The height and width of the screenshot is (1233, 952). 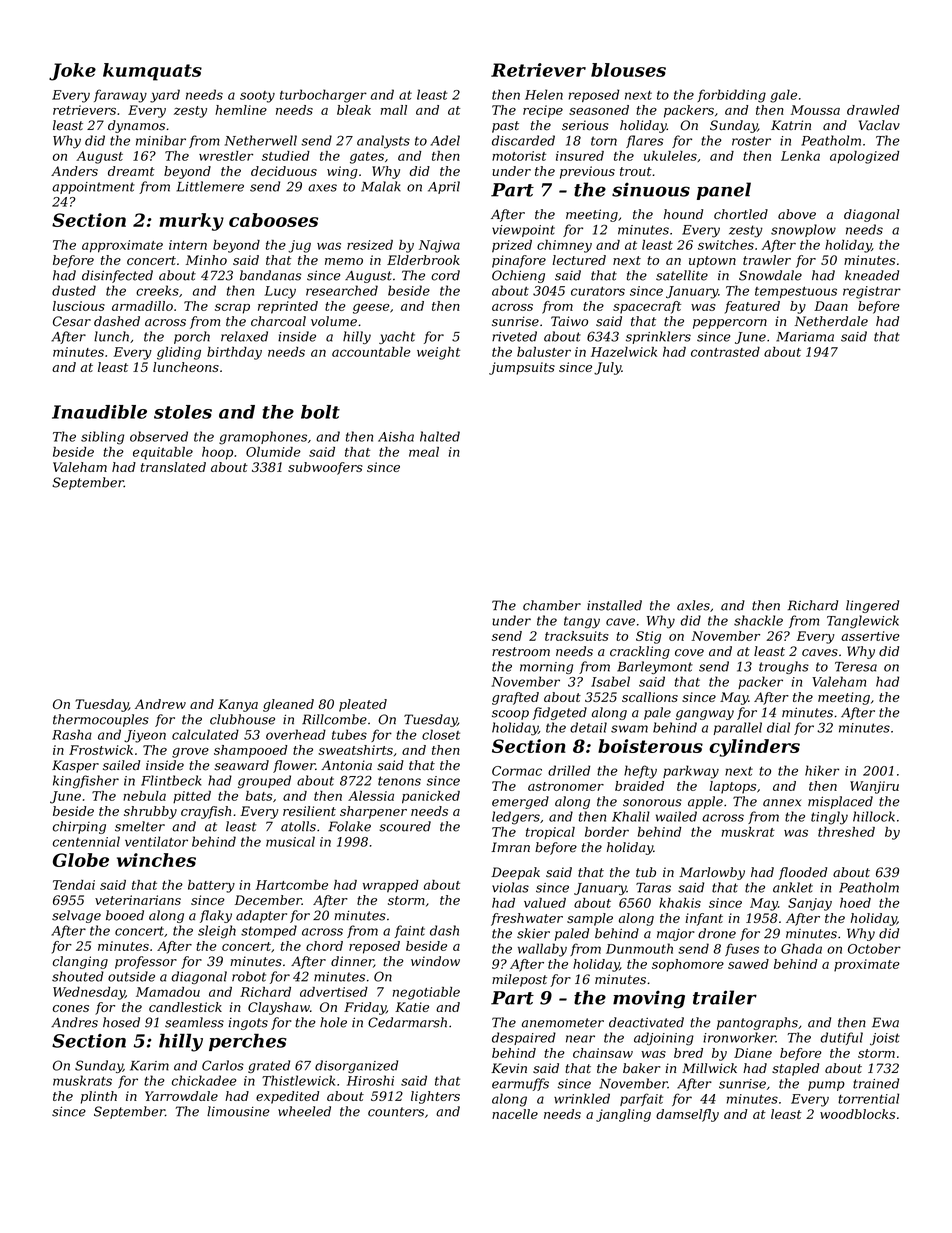 I want to click on kumquats, so click(x=152, y=72).
